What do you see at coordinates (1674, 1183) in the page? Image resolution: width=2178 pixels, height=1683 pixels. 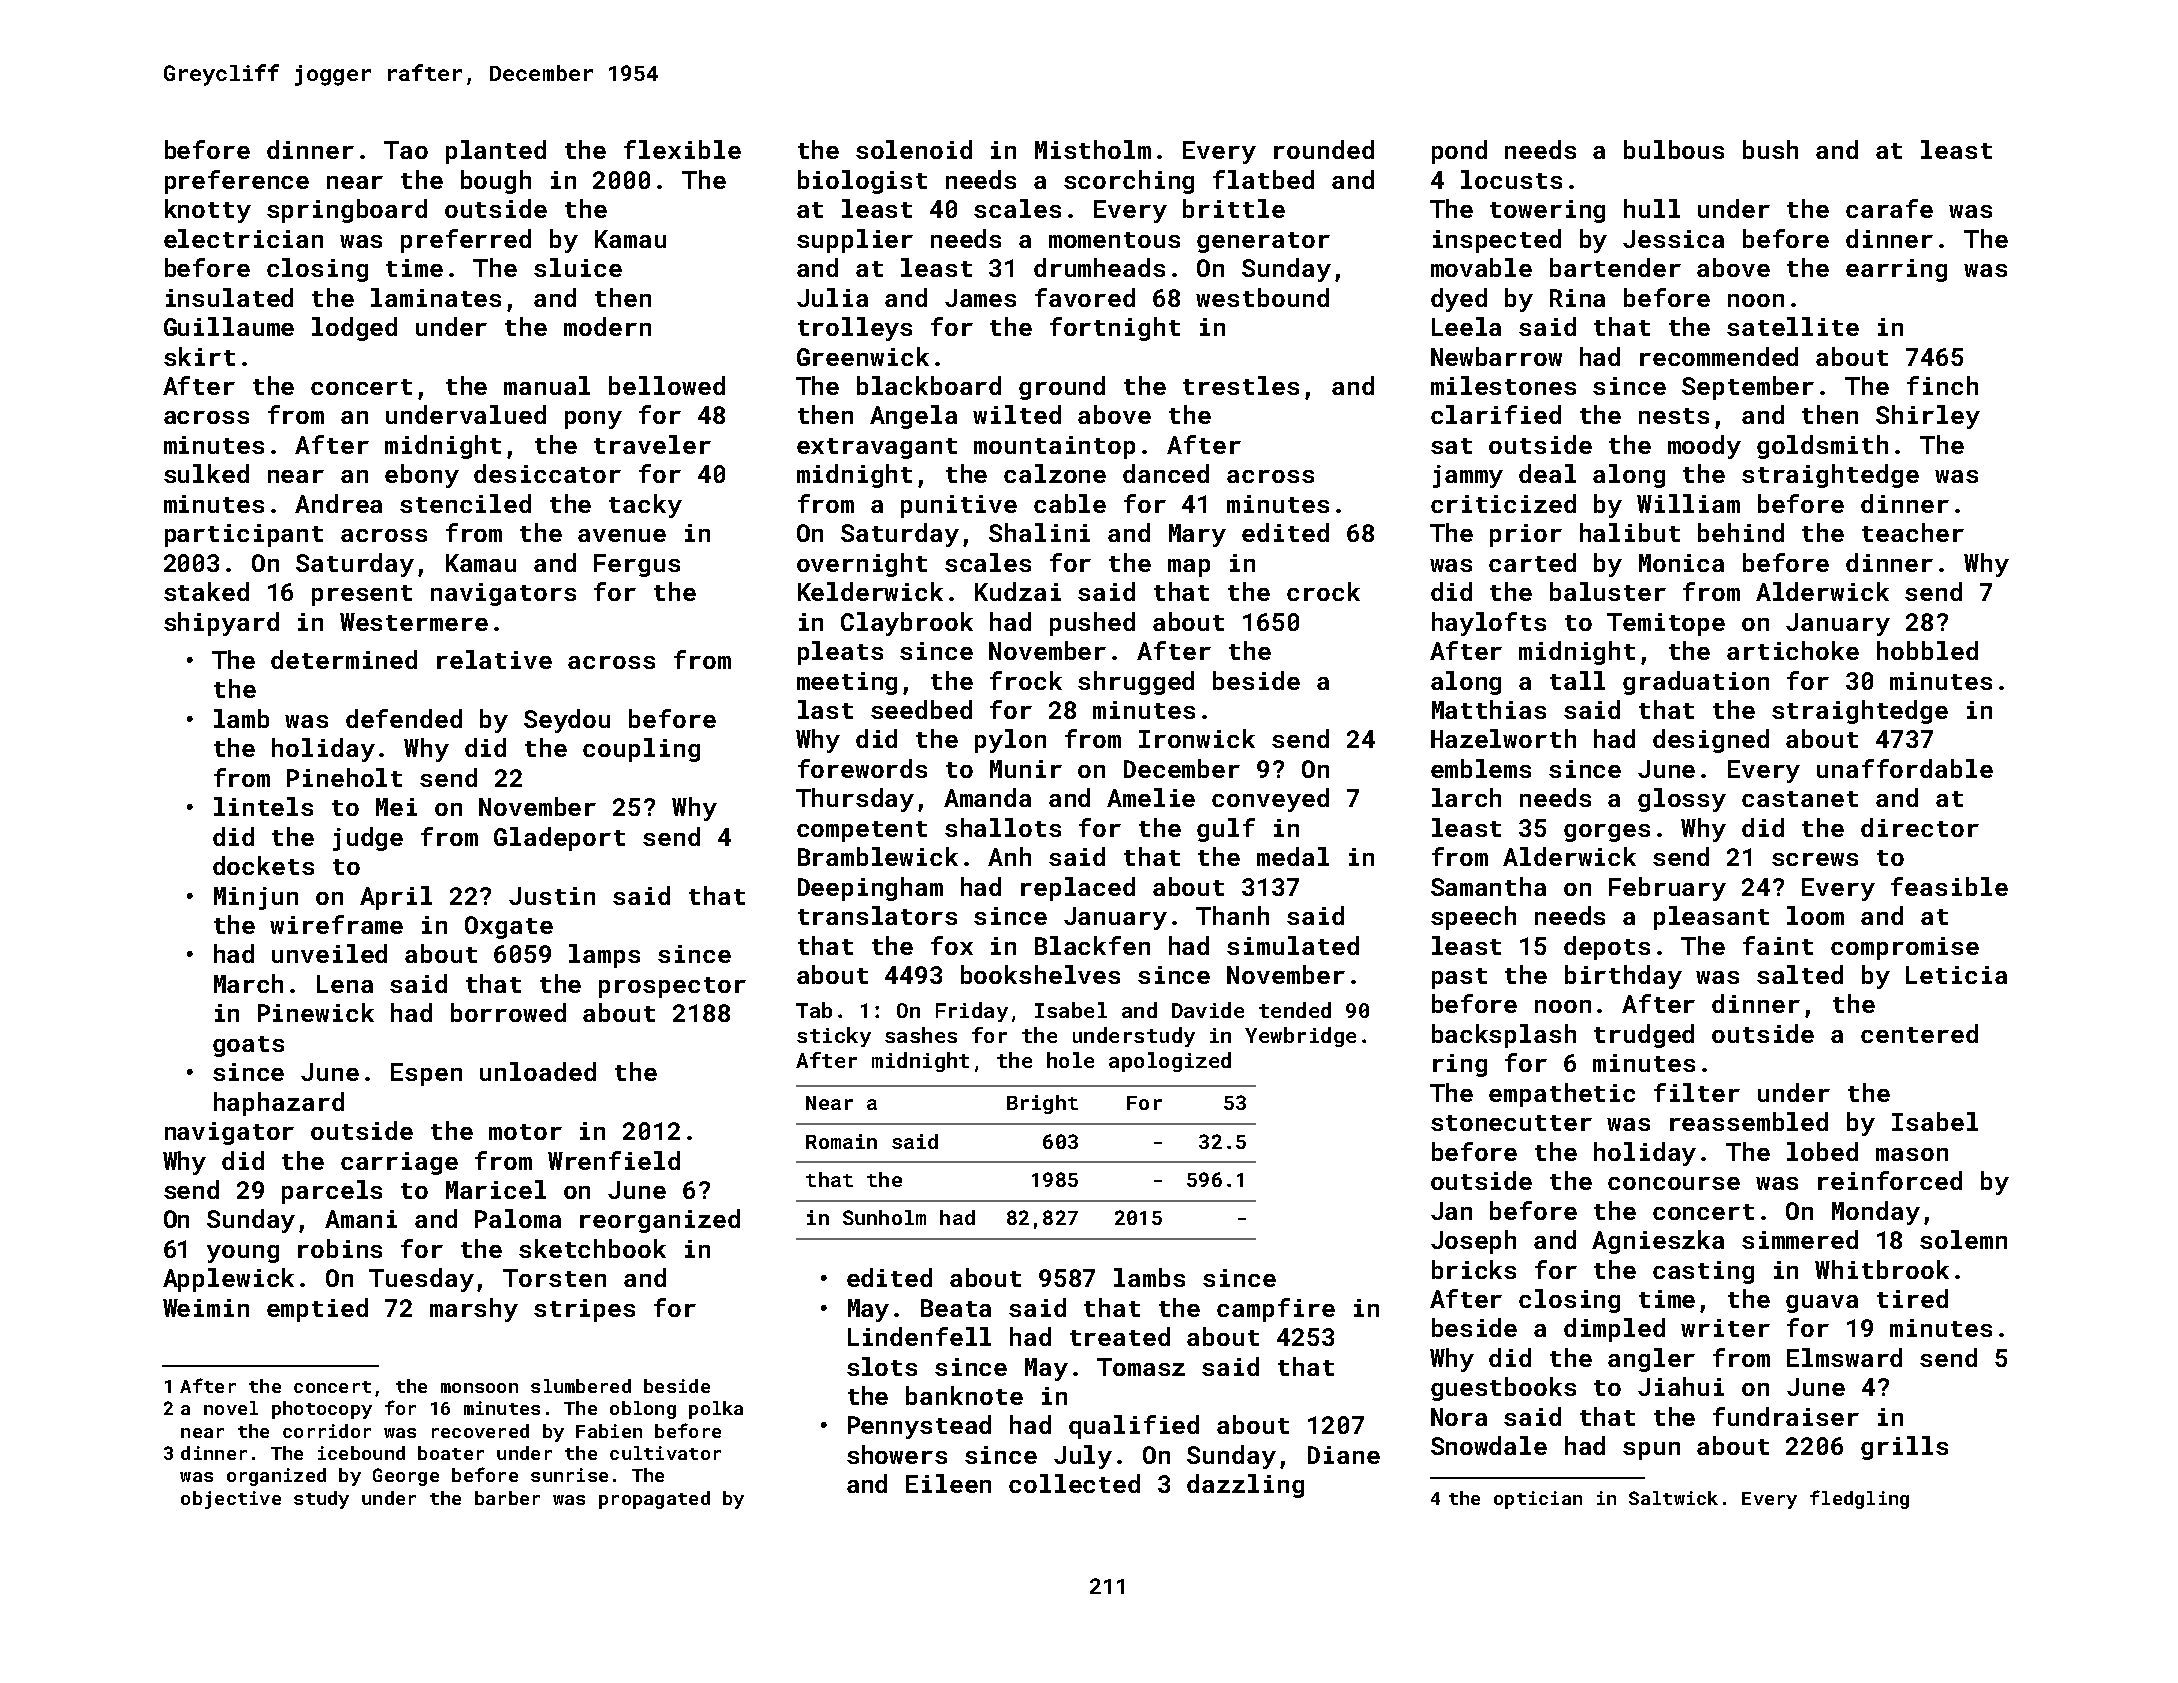 I see `concourse` at bounding box center [1674, 1183].
